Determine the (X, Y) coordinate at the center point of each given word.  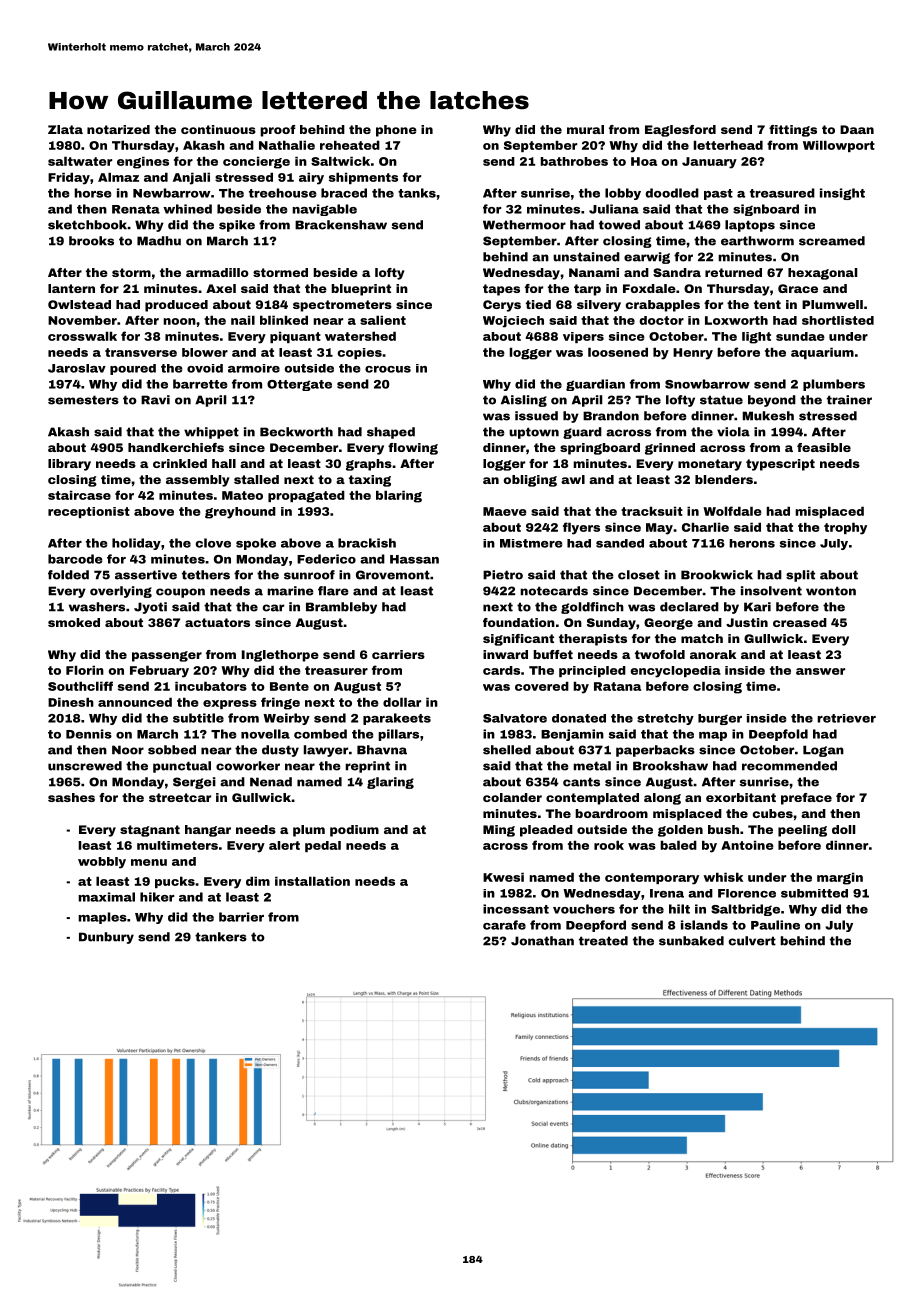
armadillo (217, 272)
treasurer (336, 670)
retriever (846, 718)
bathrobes (574, 161)
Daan (857, 129)
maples (102, 918)
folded (68, 575)
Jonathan (542, 941)
